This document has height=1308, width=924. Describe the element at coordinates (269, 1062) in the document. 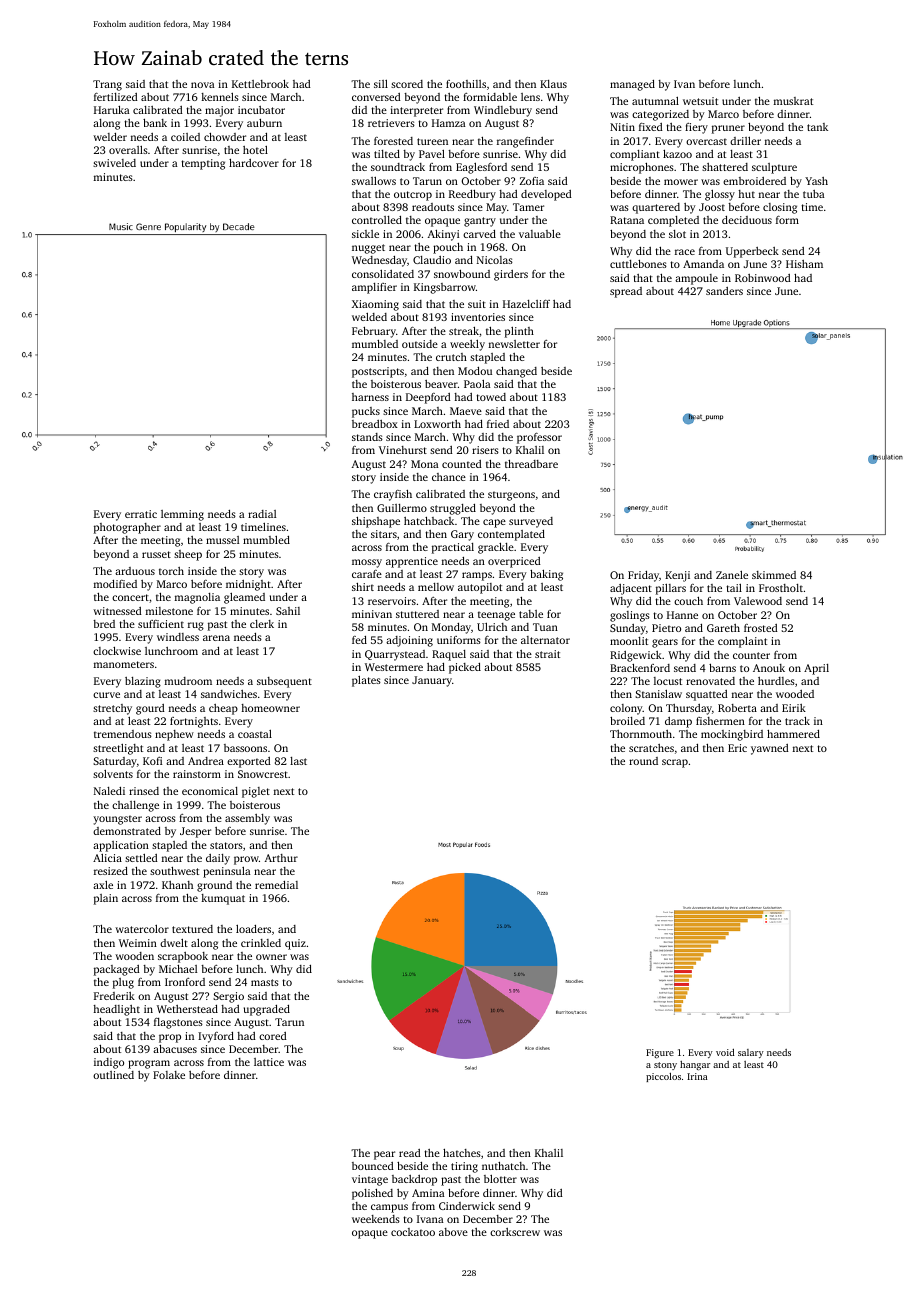

I see `lattice` at that location.
